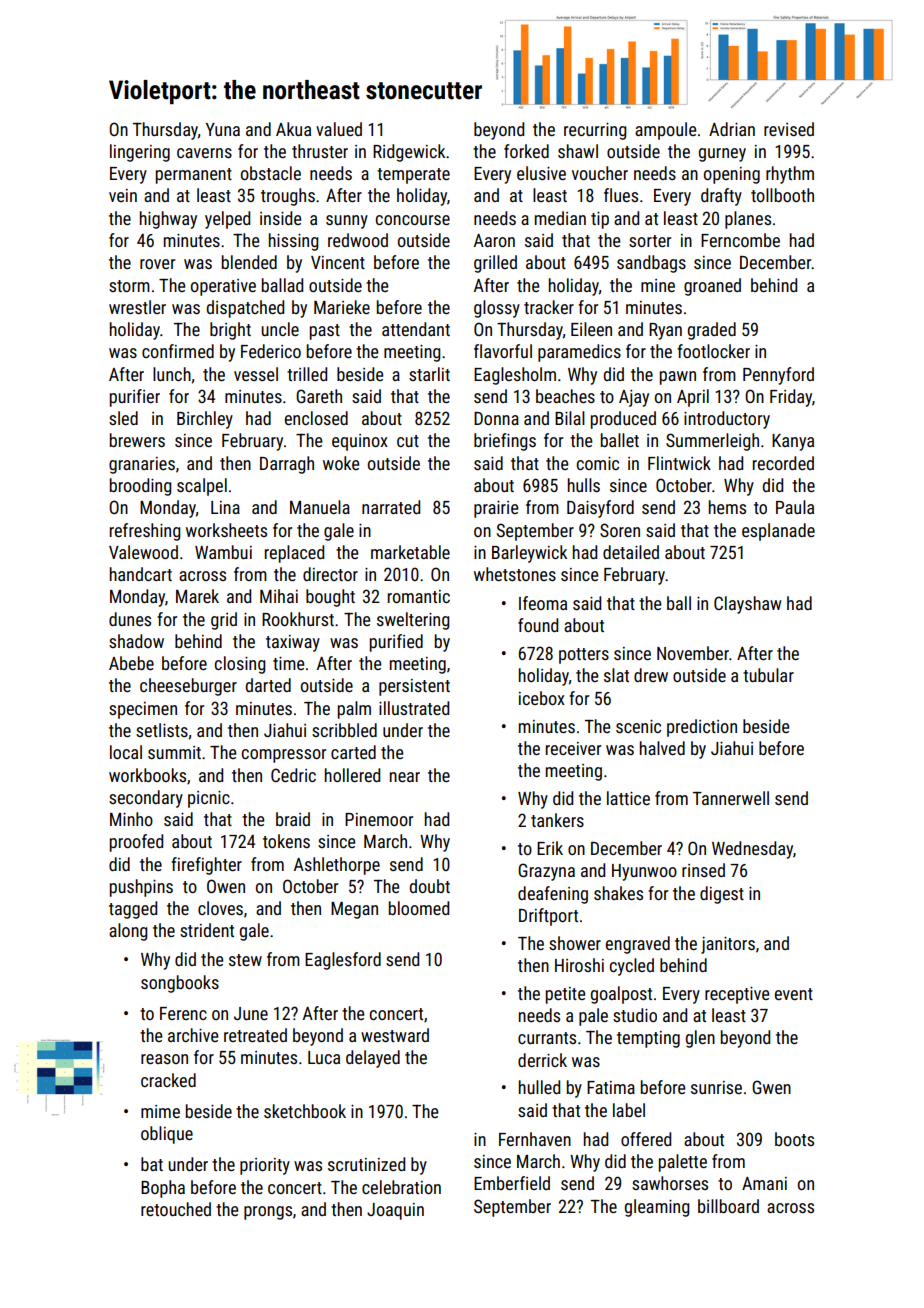 The height and width of the screenshot is (1308, 924). Describe the element at coordinates (542, 698) in the screenshot. I see `icebox` at that location.
